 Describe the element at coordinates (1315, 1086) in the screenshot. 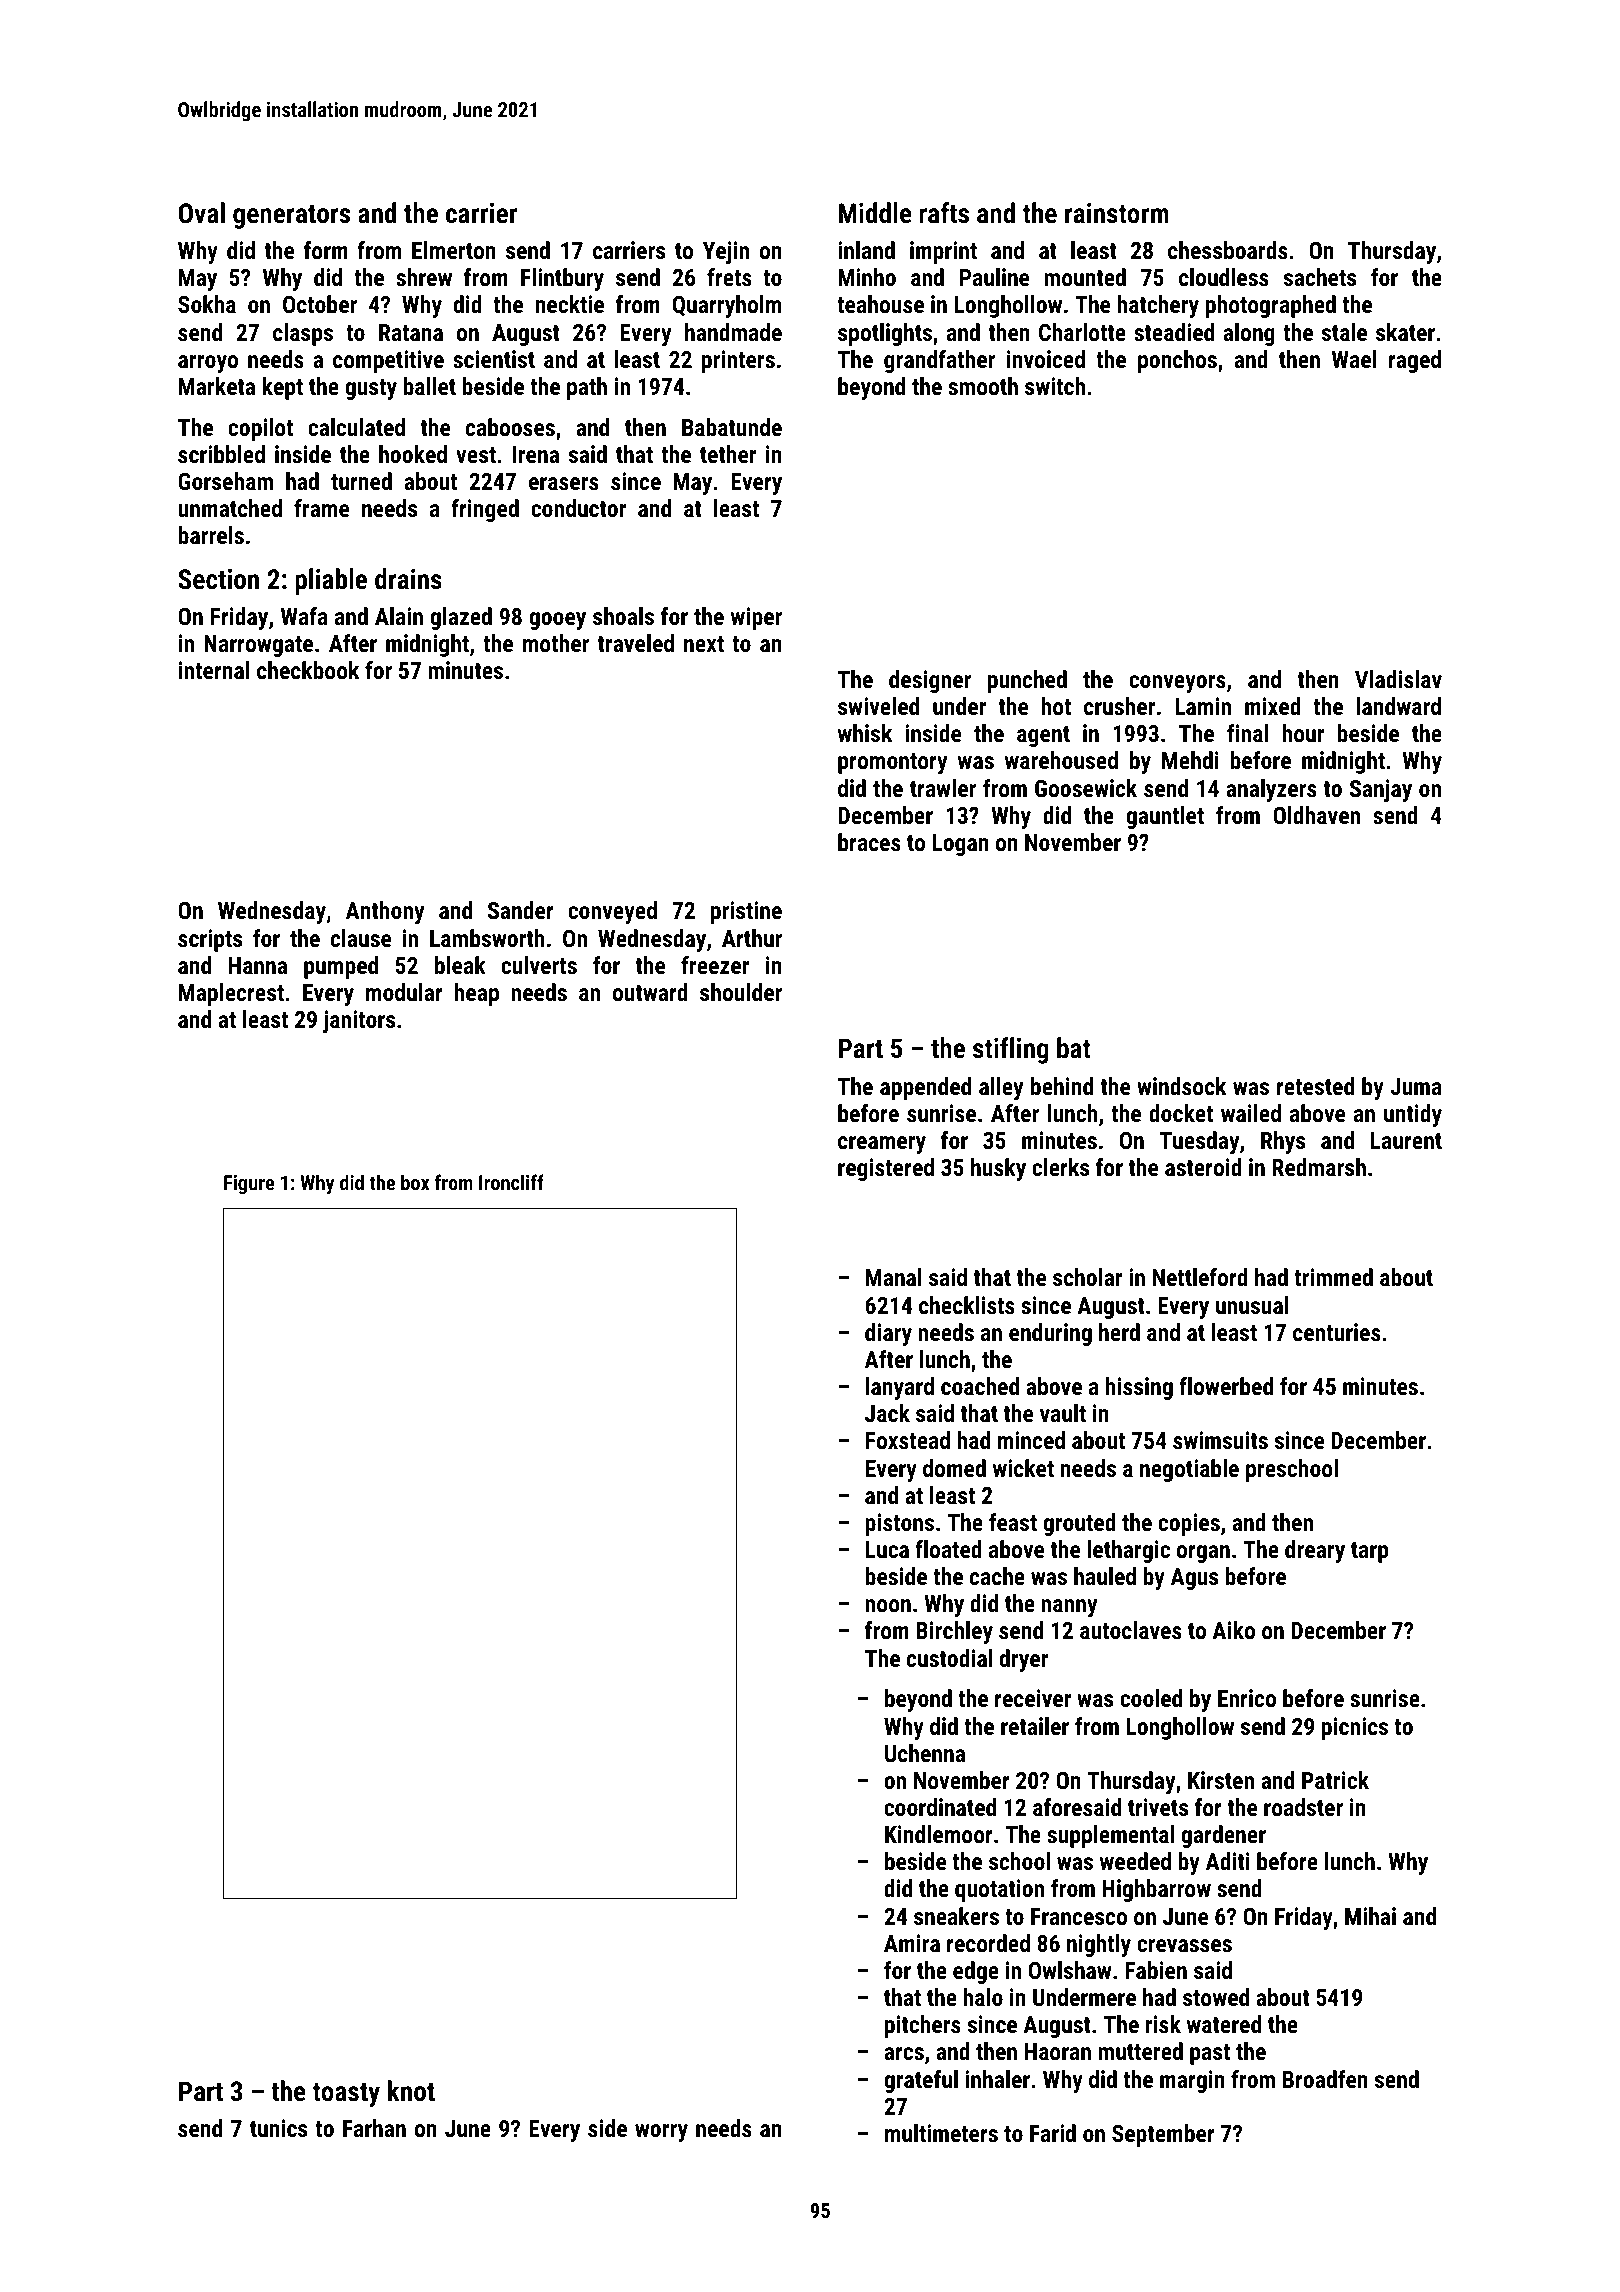

I see `retested` at that location.
